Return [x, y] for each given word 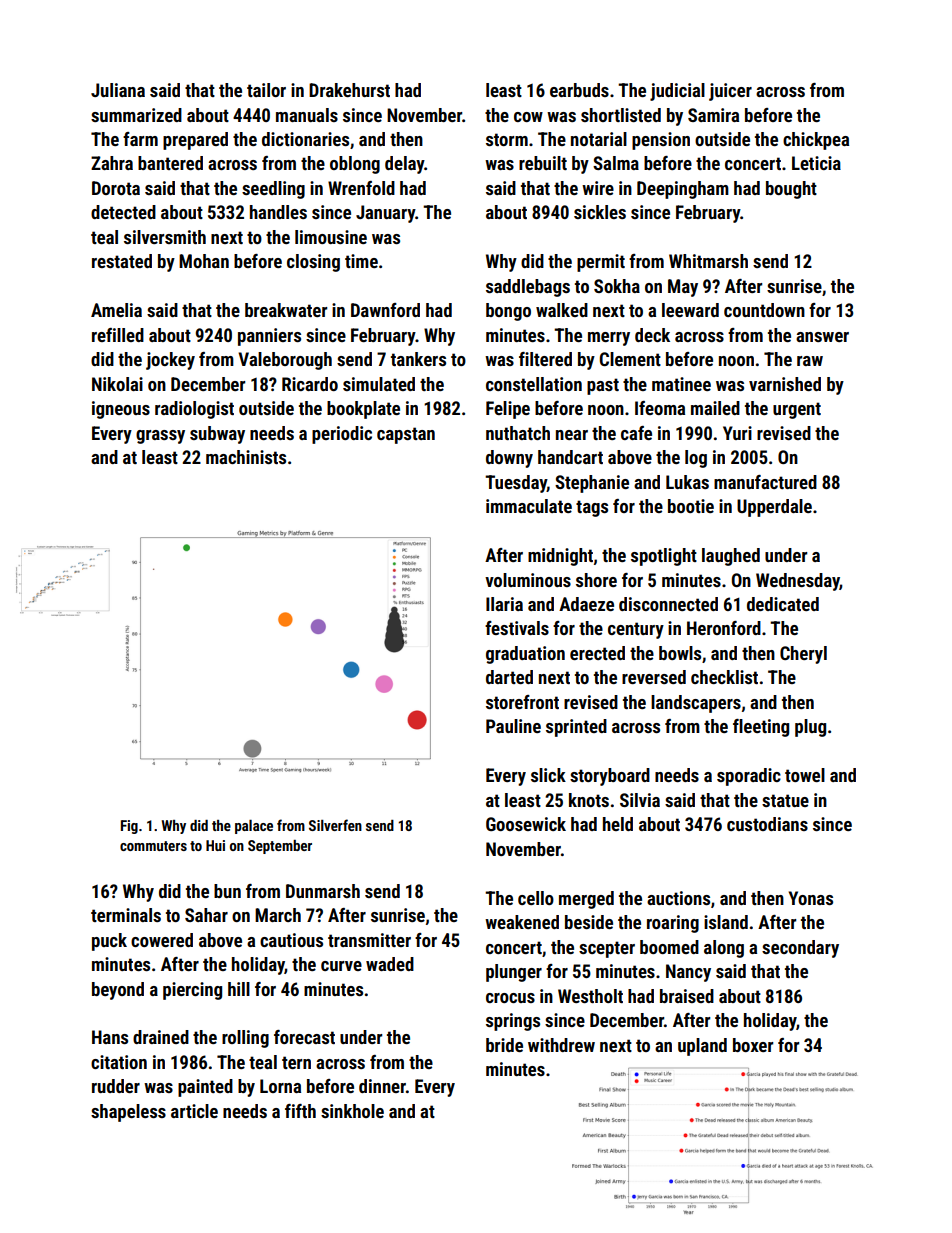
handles [278, 212]
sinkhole [352, 1111]
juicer [730, 92]
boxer [753, 1045]
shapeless [128, 1113]
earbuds [579, 90]
